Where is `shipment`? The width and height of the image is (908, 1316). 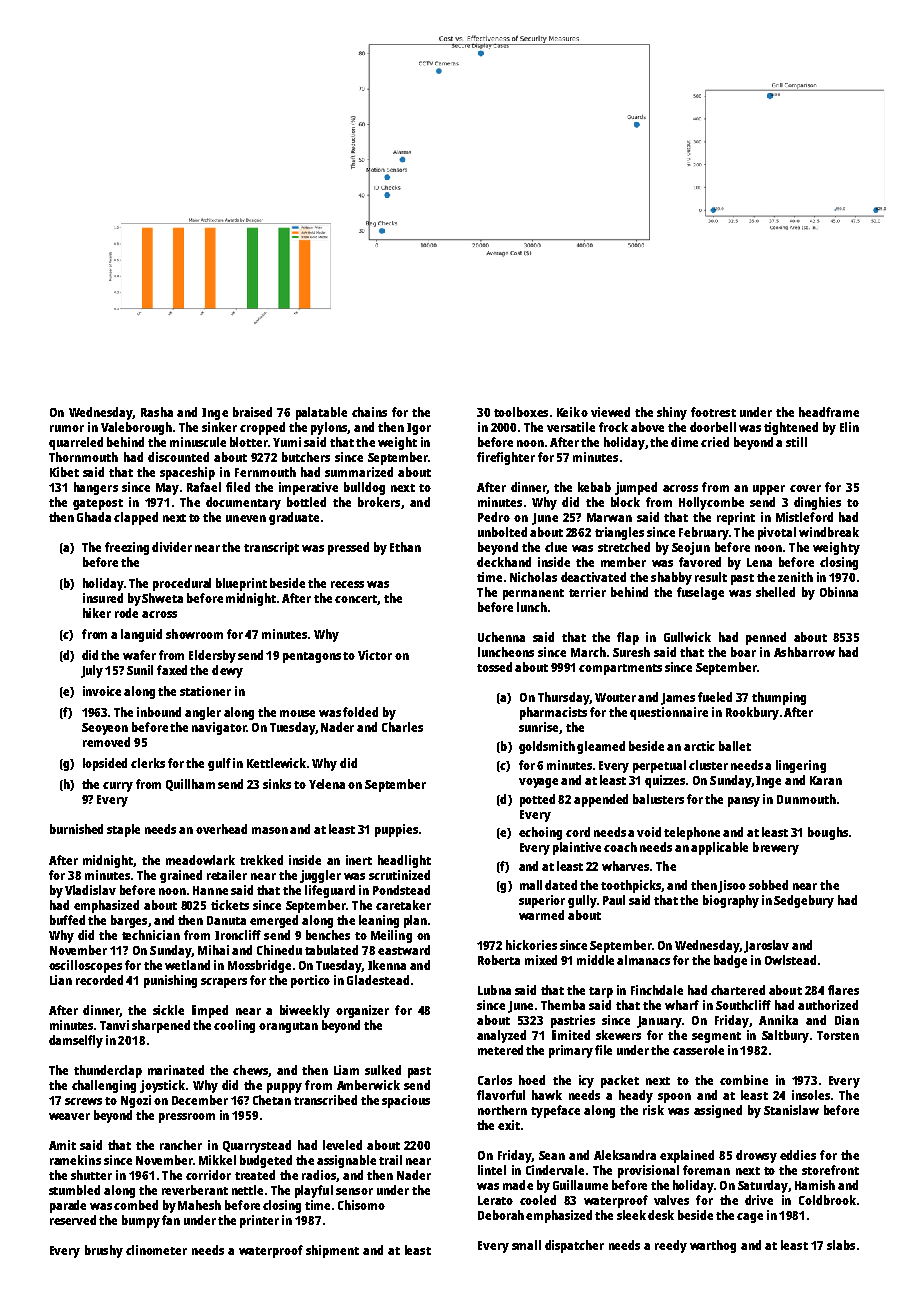
shipment is located at coordinates (332, 1251).
